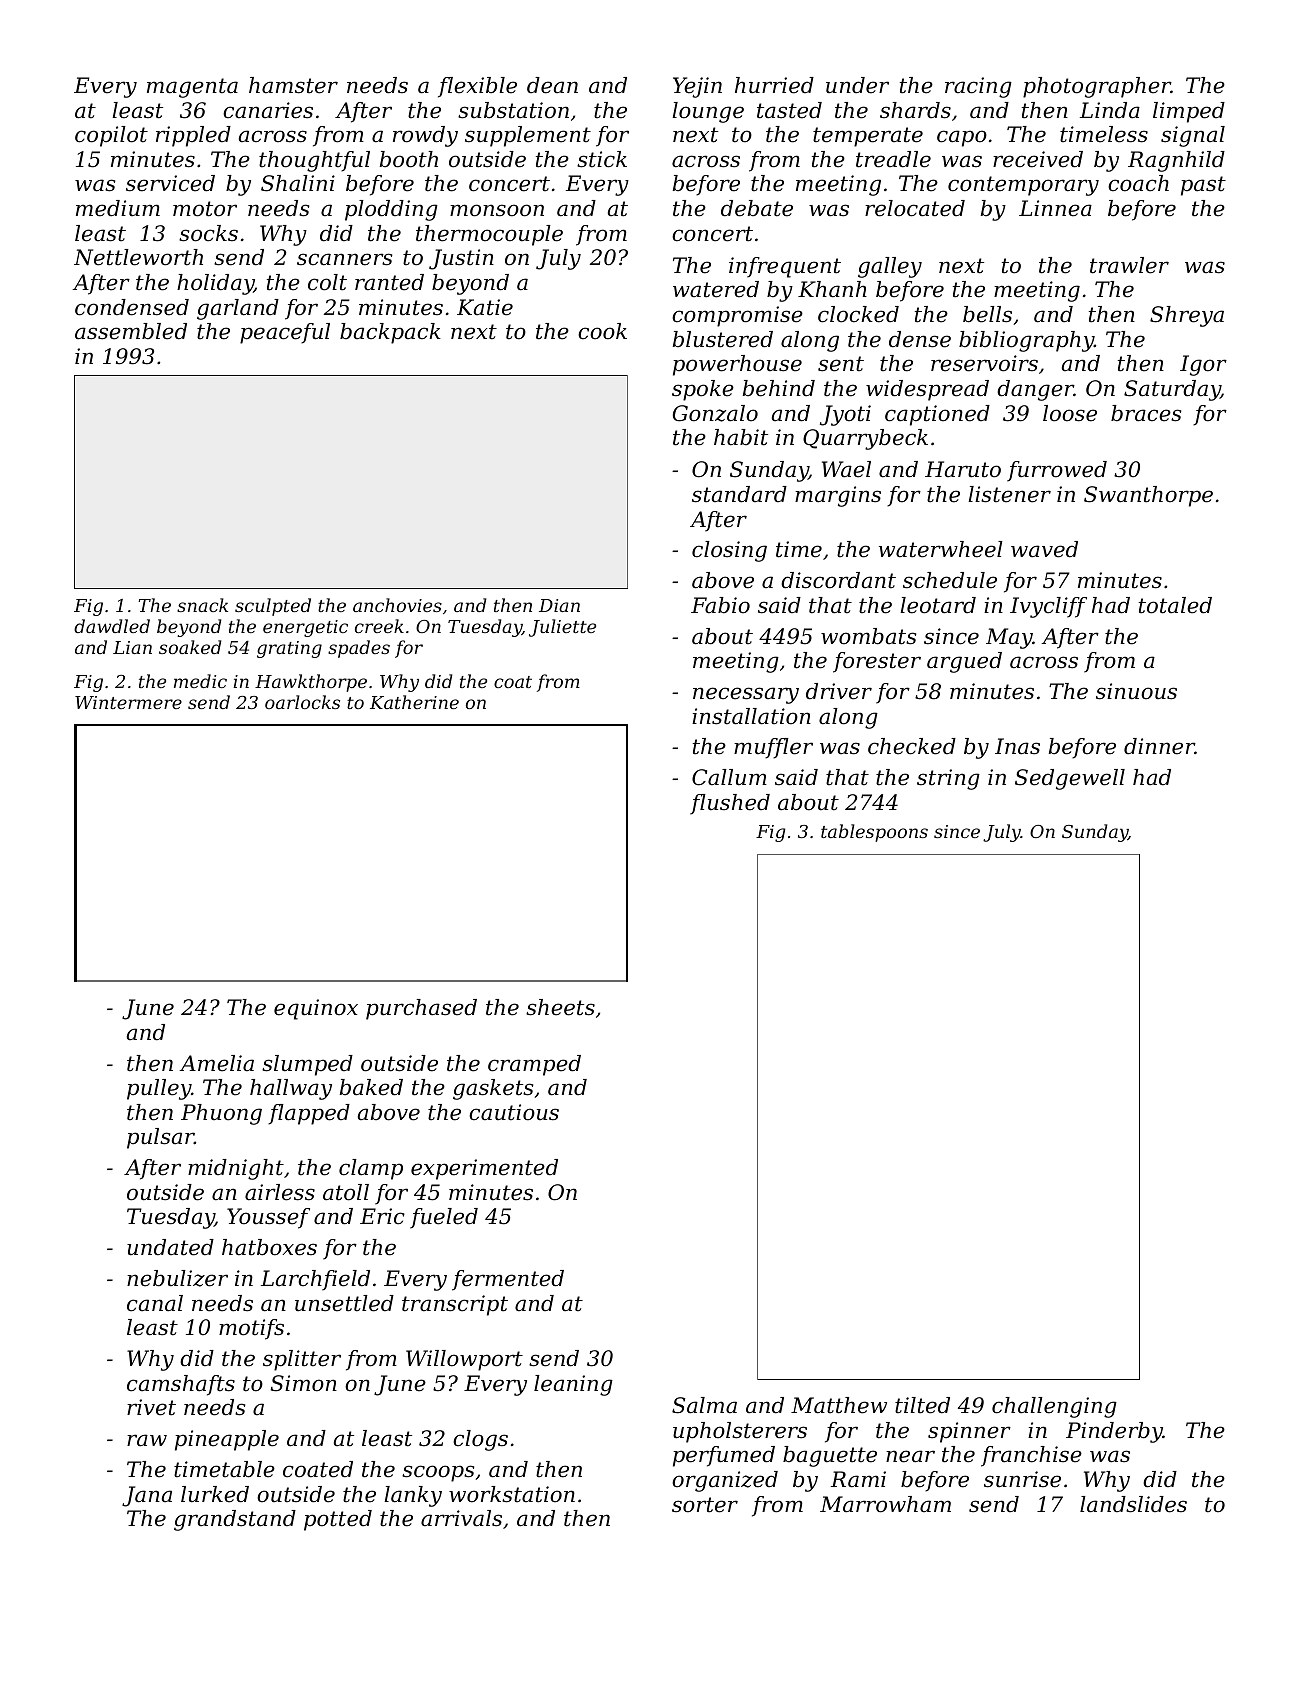 This page has height=1682, width=1300. I want to click on thoughtful, so click(314, 161).
